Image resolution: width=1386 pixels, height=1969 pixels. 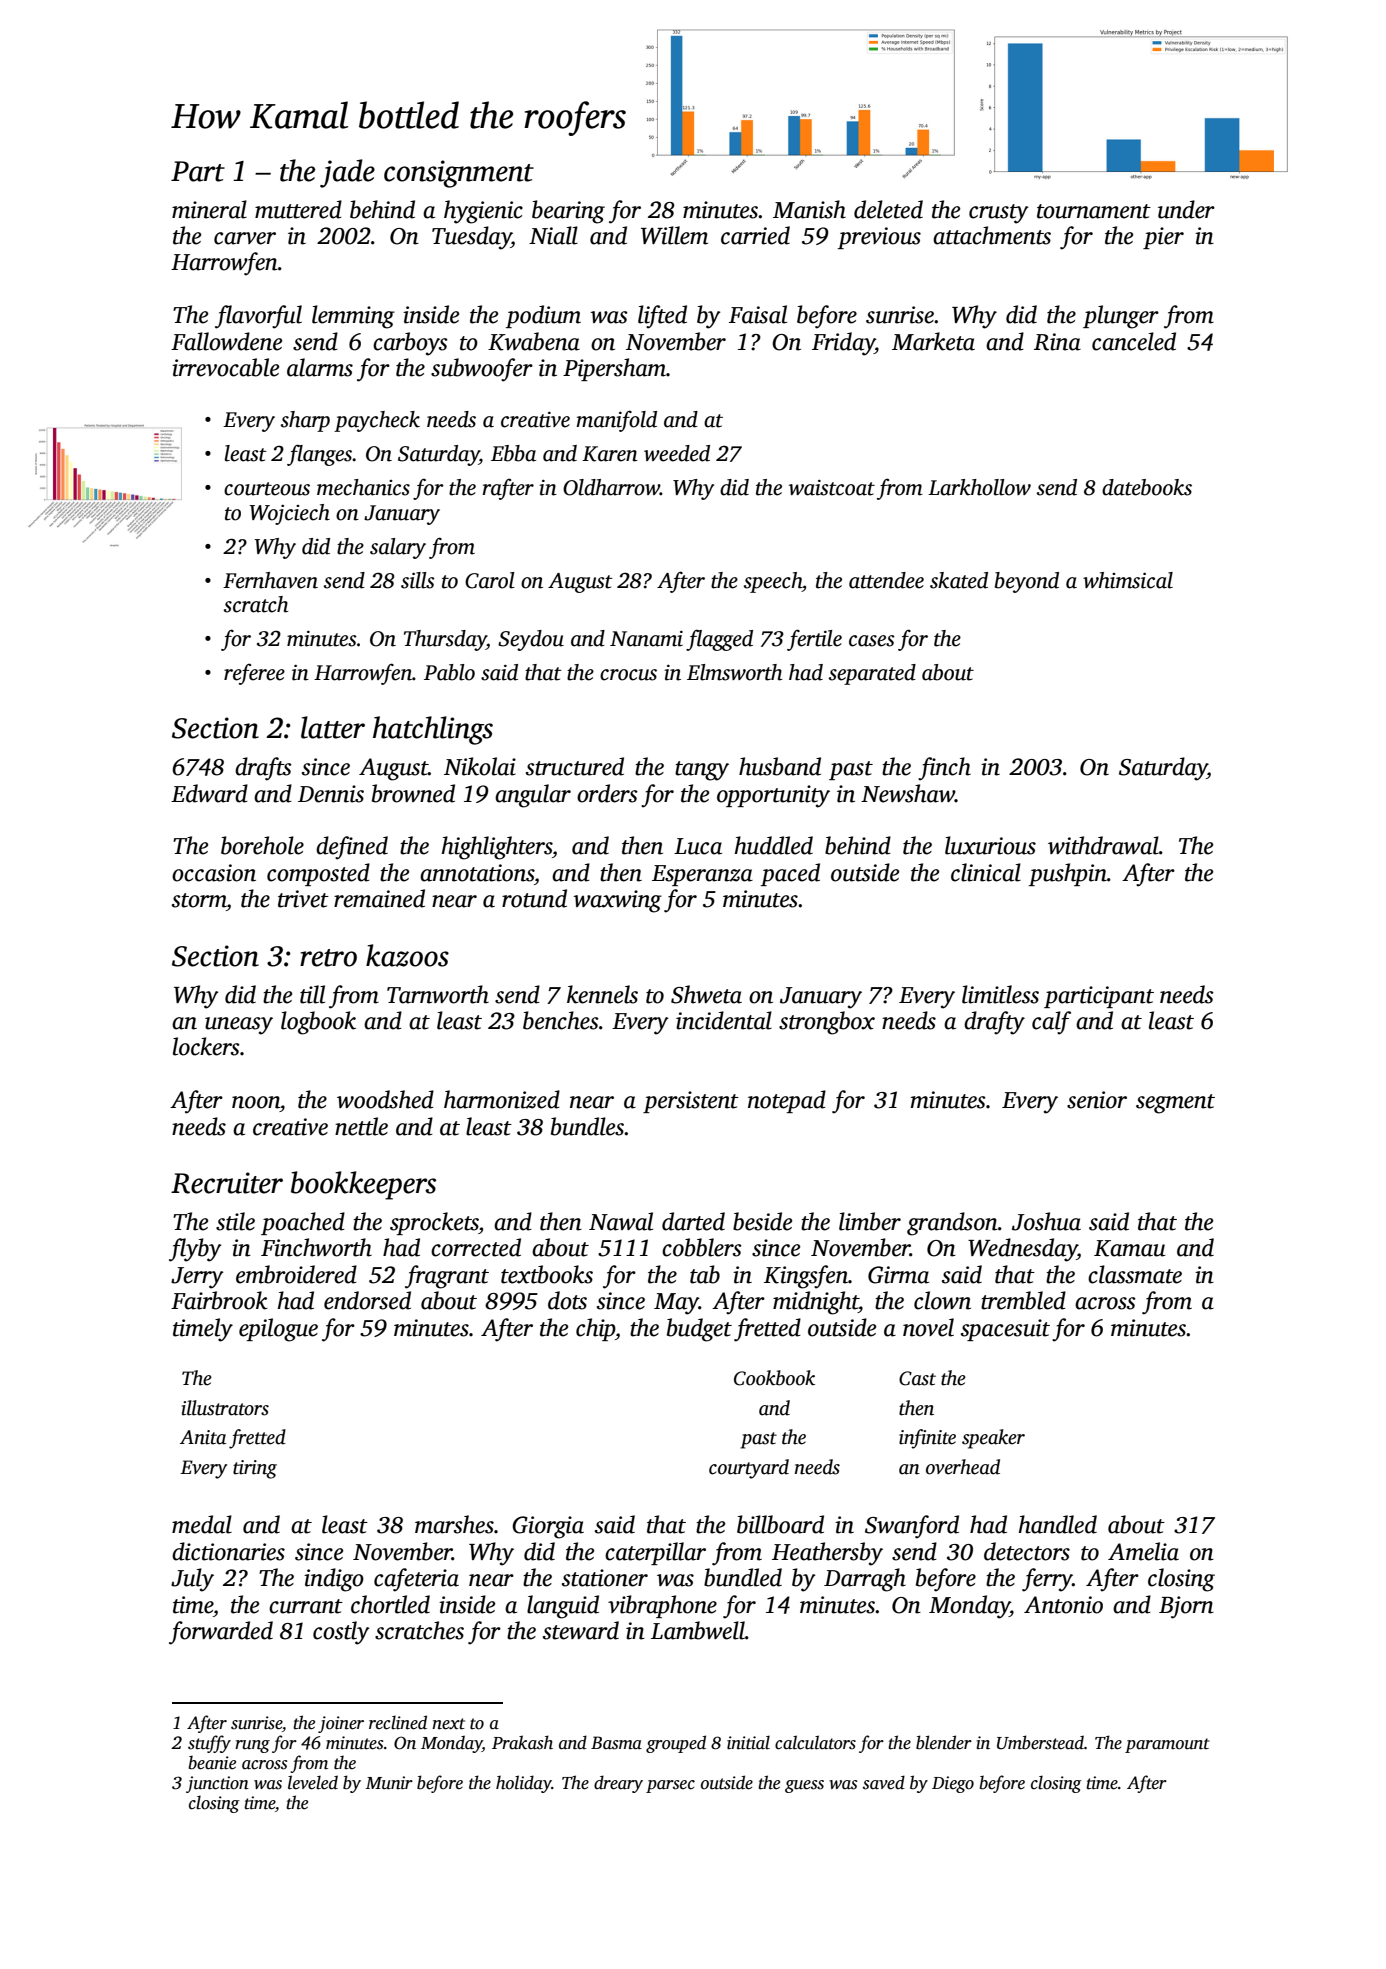 What do you see at coordinates (1068, 874) in the image?
I see `pushpin` at bounding box center [1068, 874].
